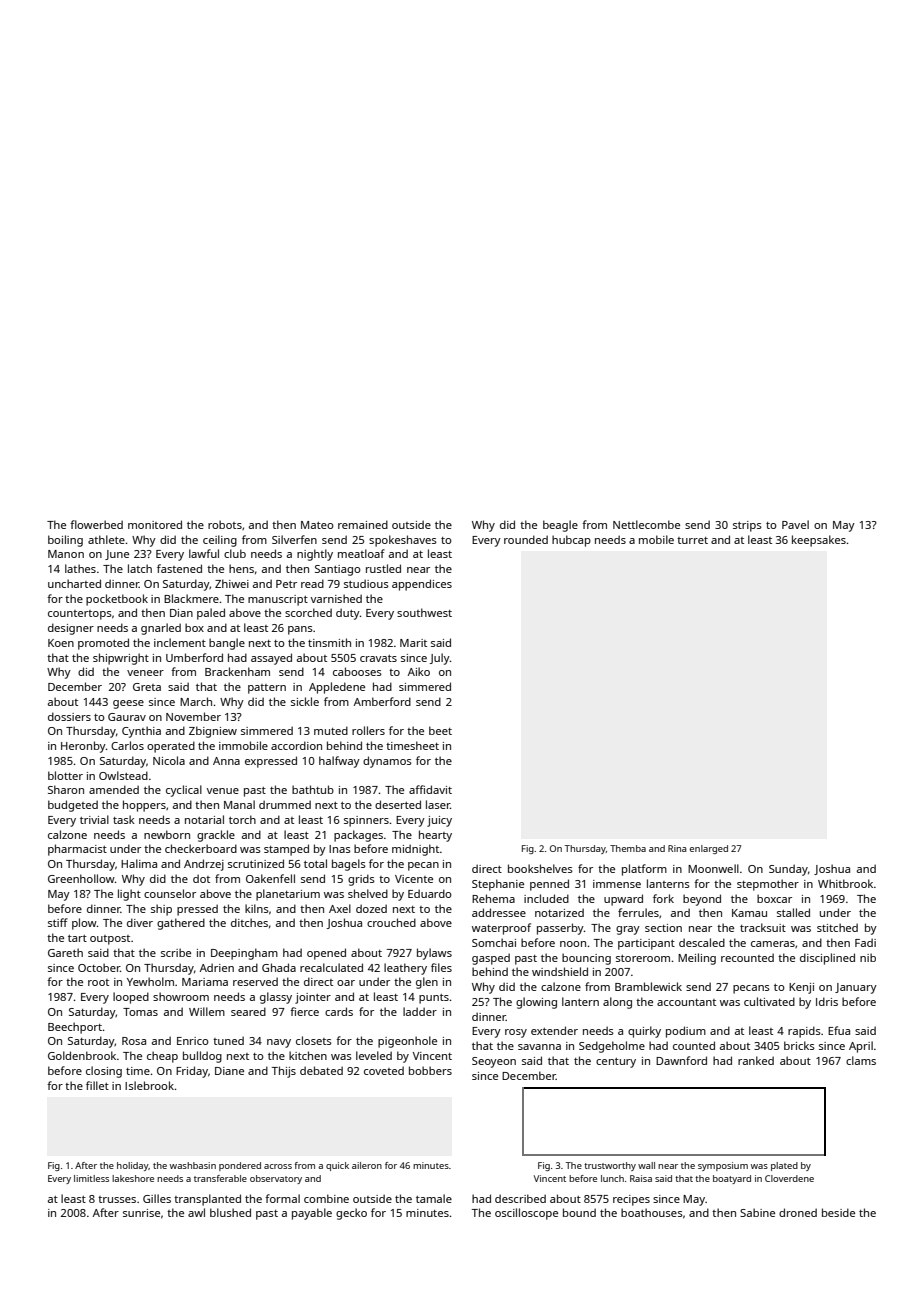  What do you see at coordinates (363, 524) in the image?
I see `remained` at bounding box center [363, 524].
